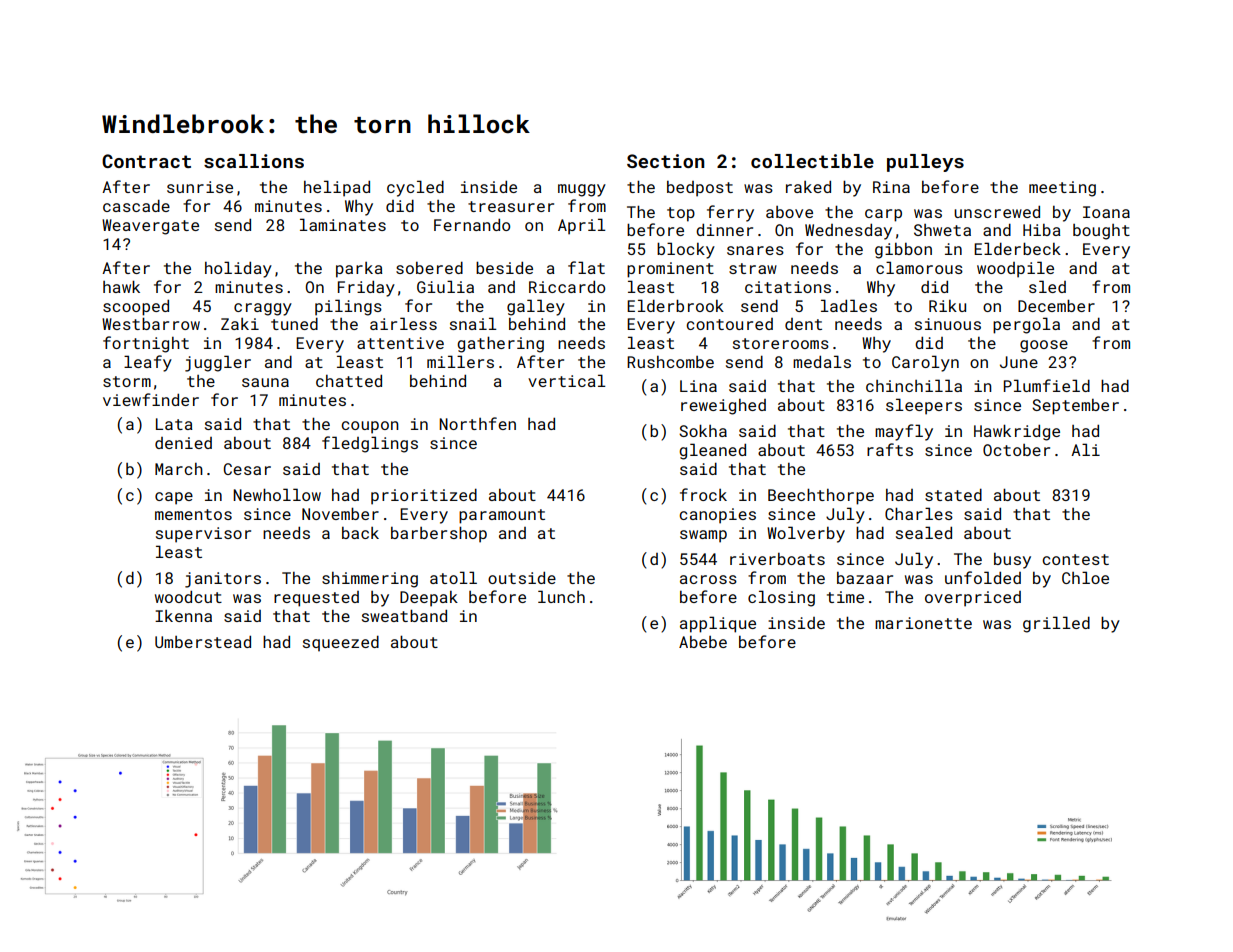  What do you see at coordinates (127, 381) in the screenshot?
I see `storm` at bounding box center [127, 381].
